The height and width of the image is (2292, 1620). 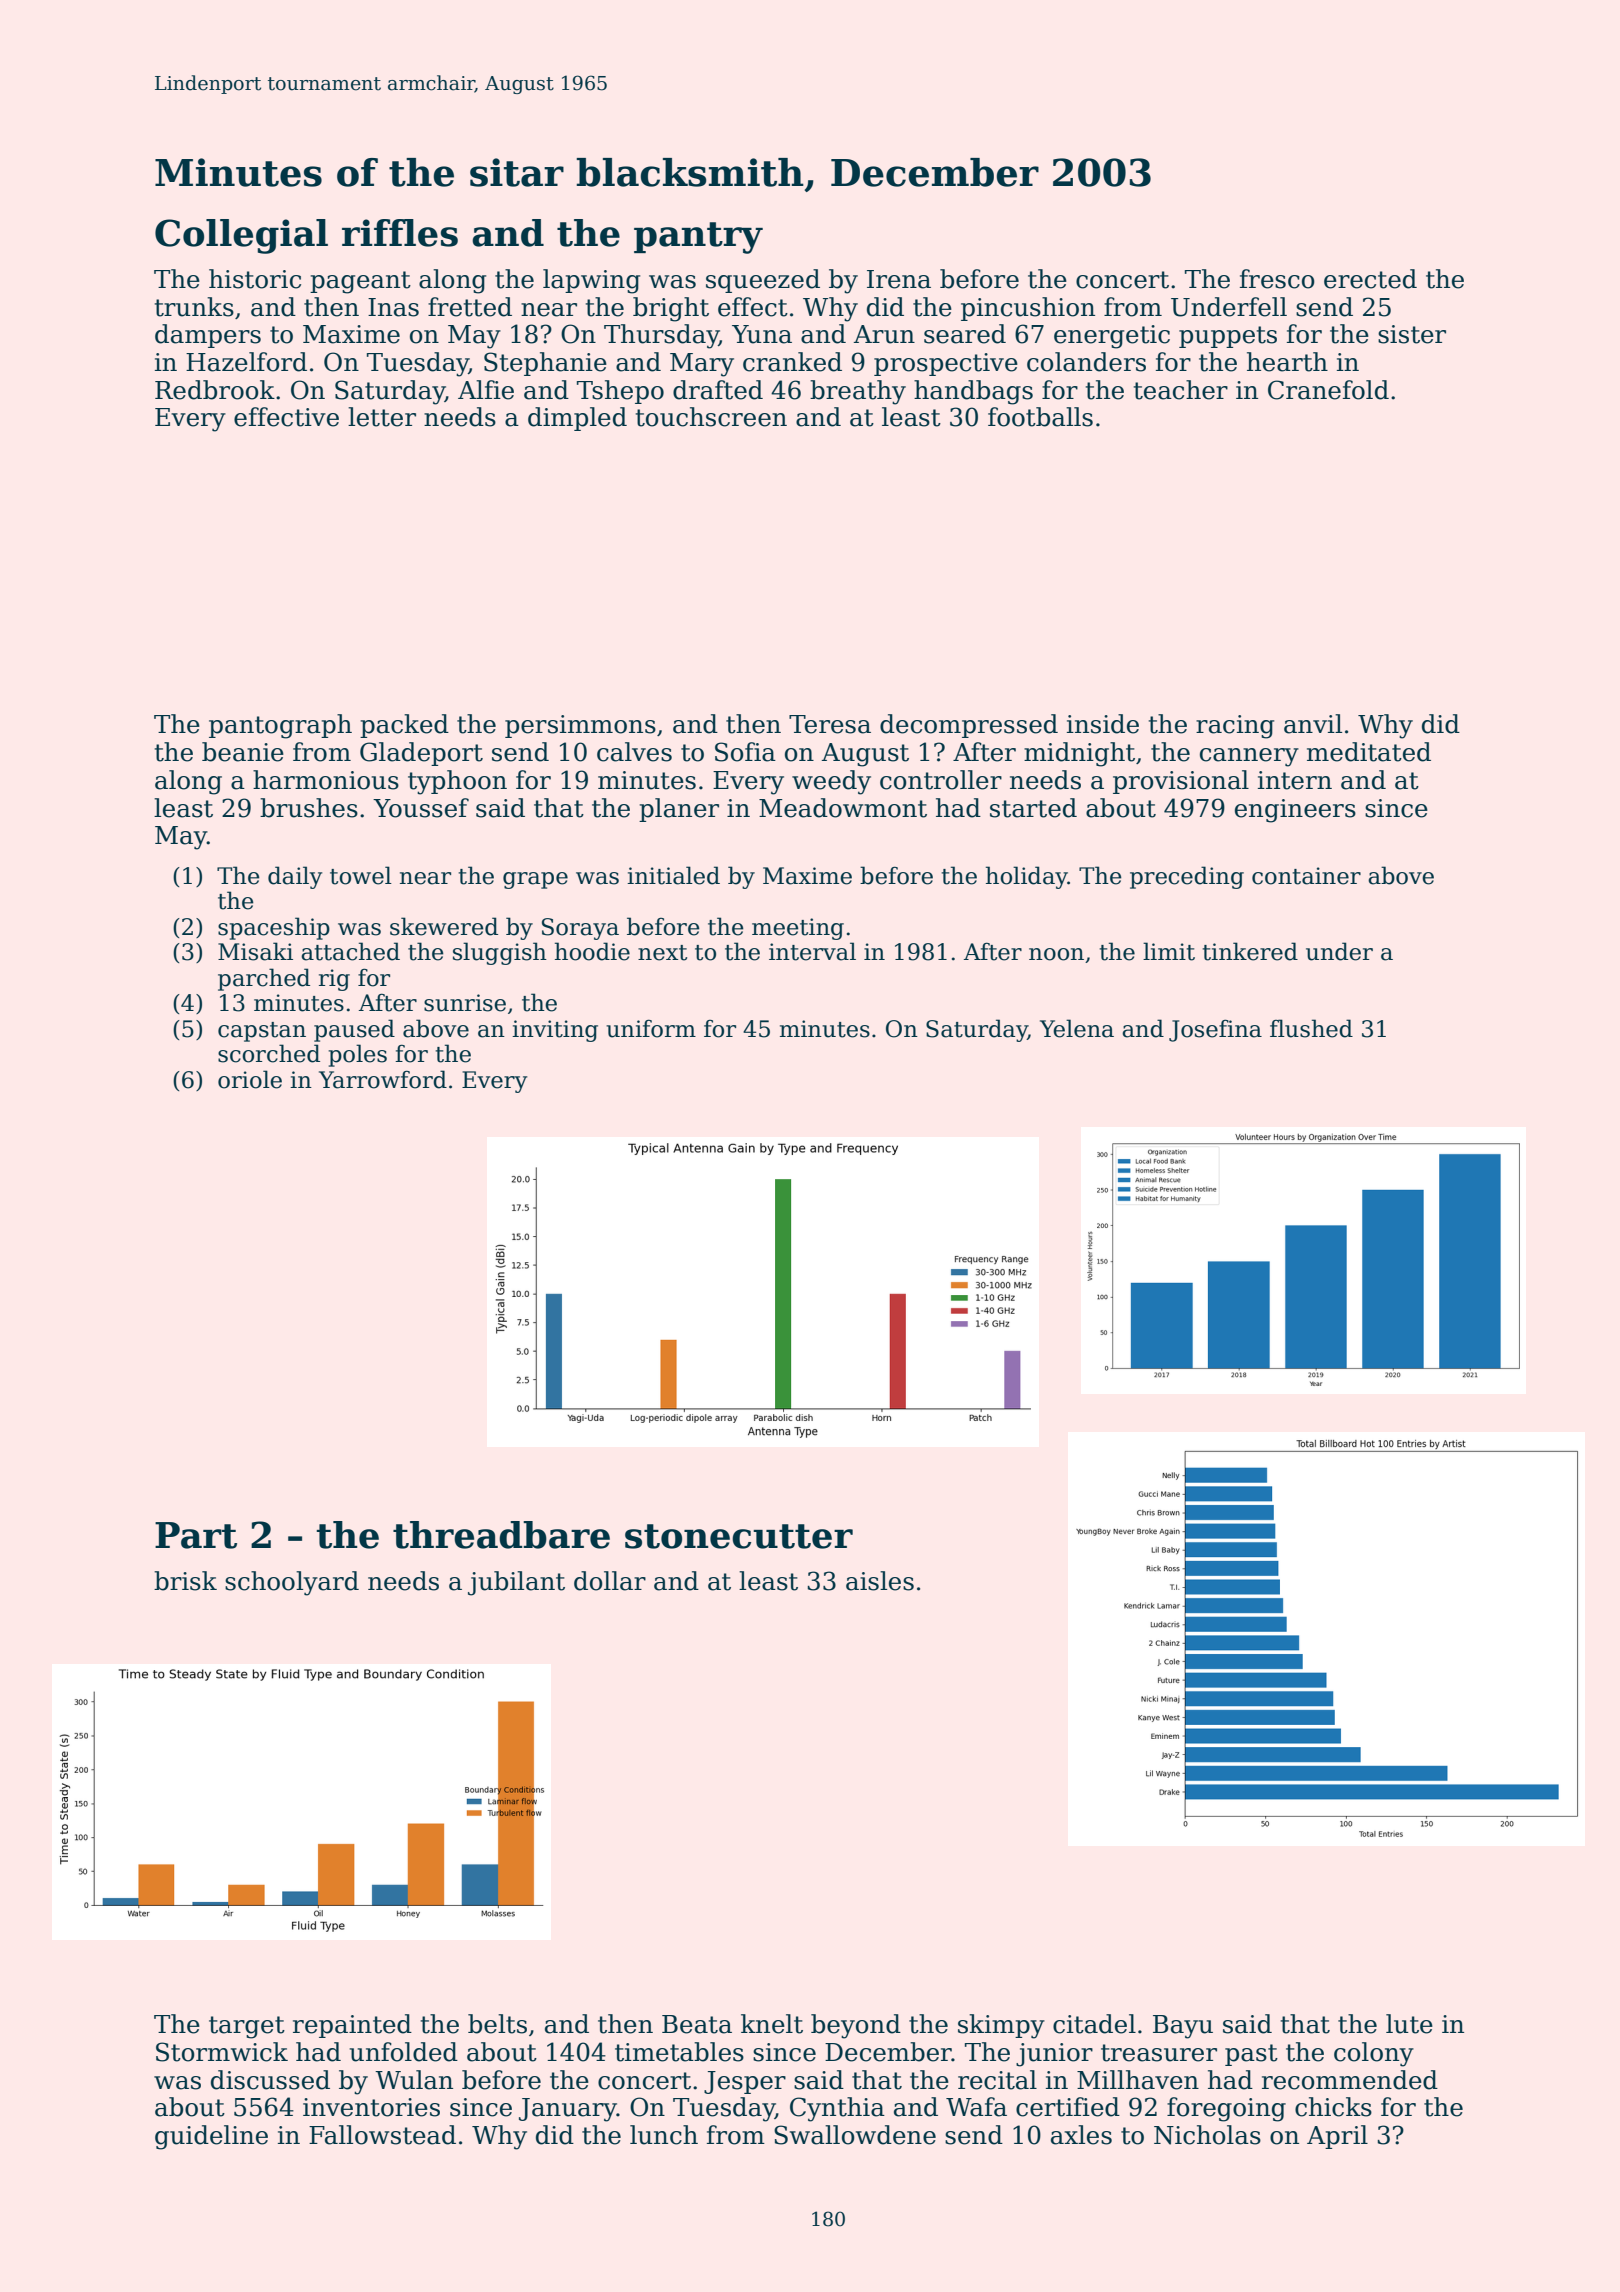 What do you see at coordinates (383, 1079) in the image?
I see `Yarrowford` at bounding box center [383, 1079].
